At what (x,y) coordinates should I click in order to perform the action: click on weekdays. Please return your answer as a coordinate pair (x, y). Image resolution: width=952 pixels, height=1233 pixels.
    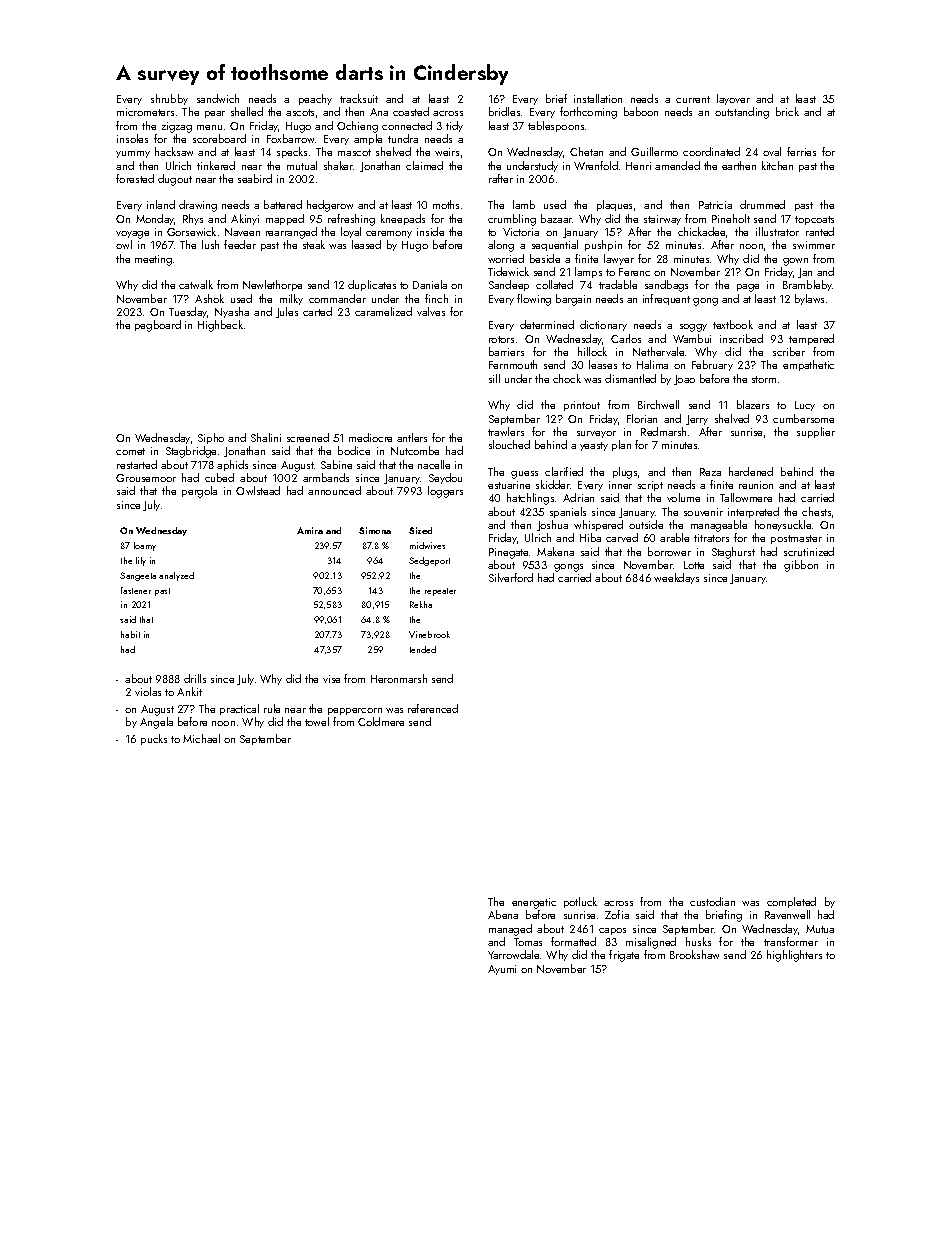
    Looking at the image, I should click on (676, 578).
